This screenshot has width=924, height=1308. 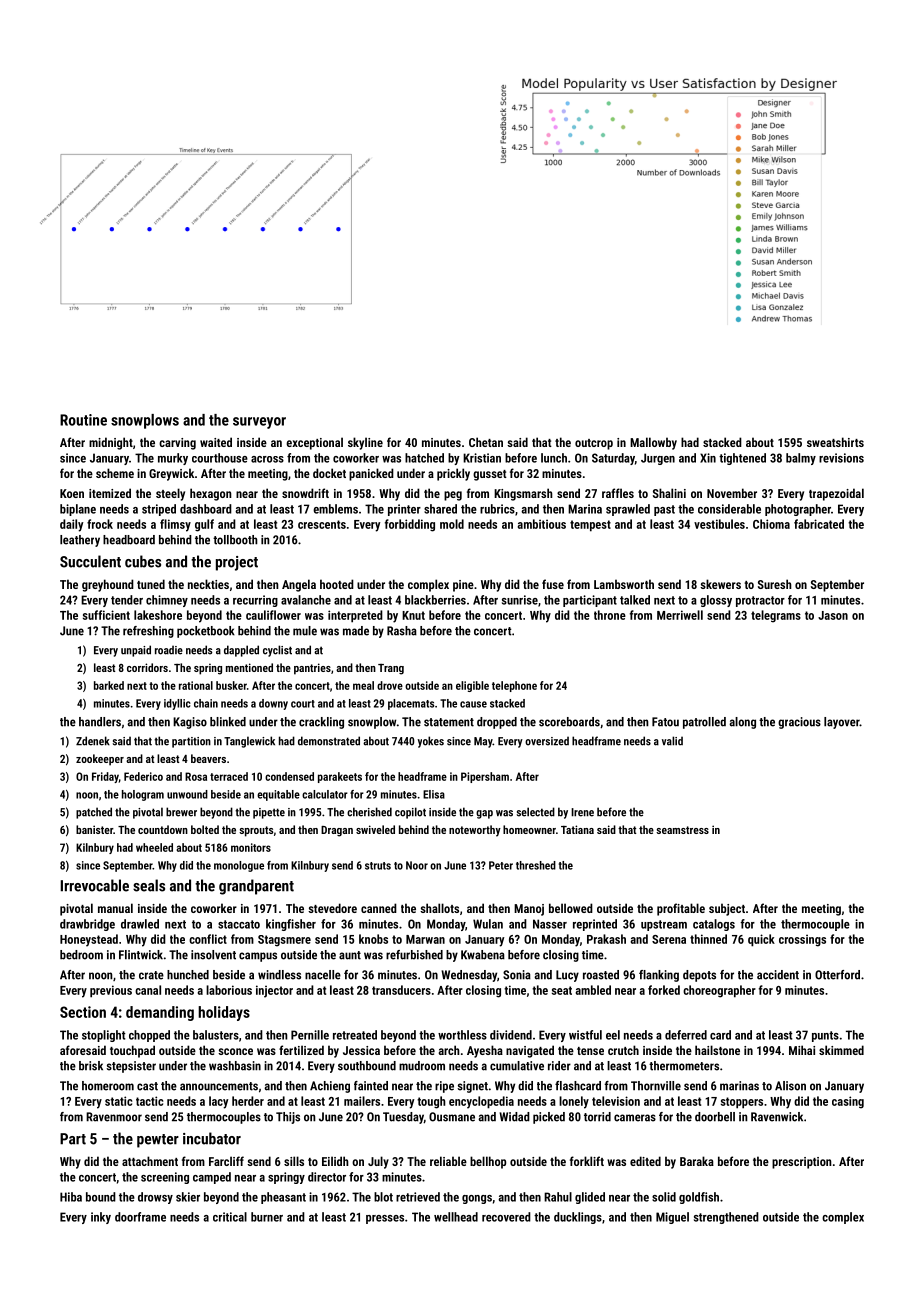 I want to click on sweatshirts, so click(x=835, y=442).
